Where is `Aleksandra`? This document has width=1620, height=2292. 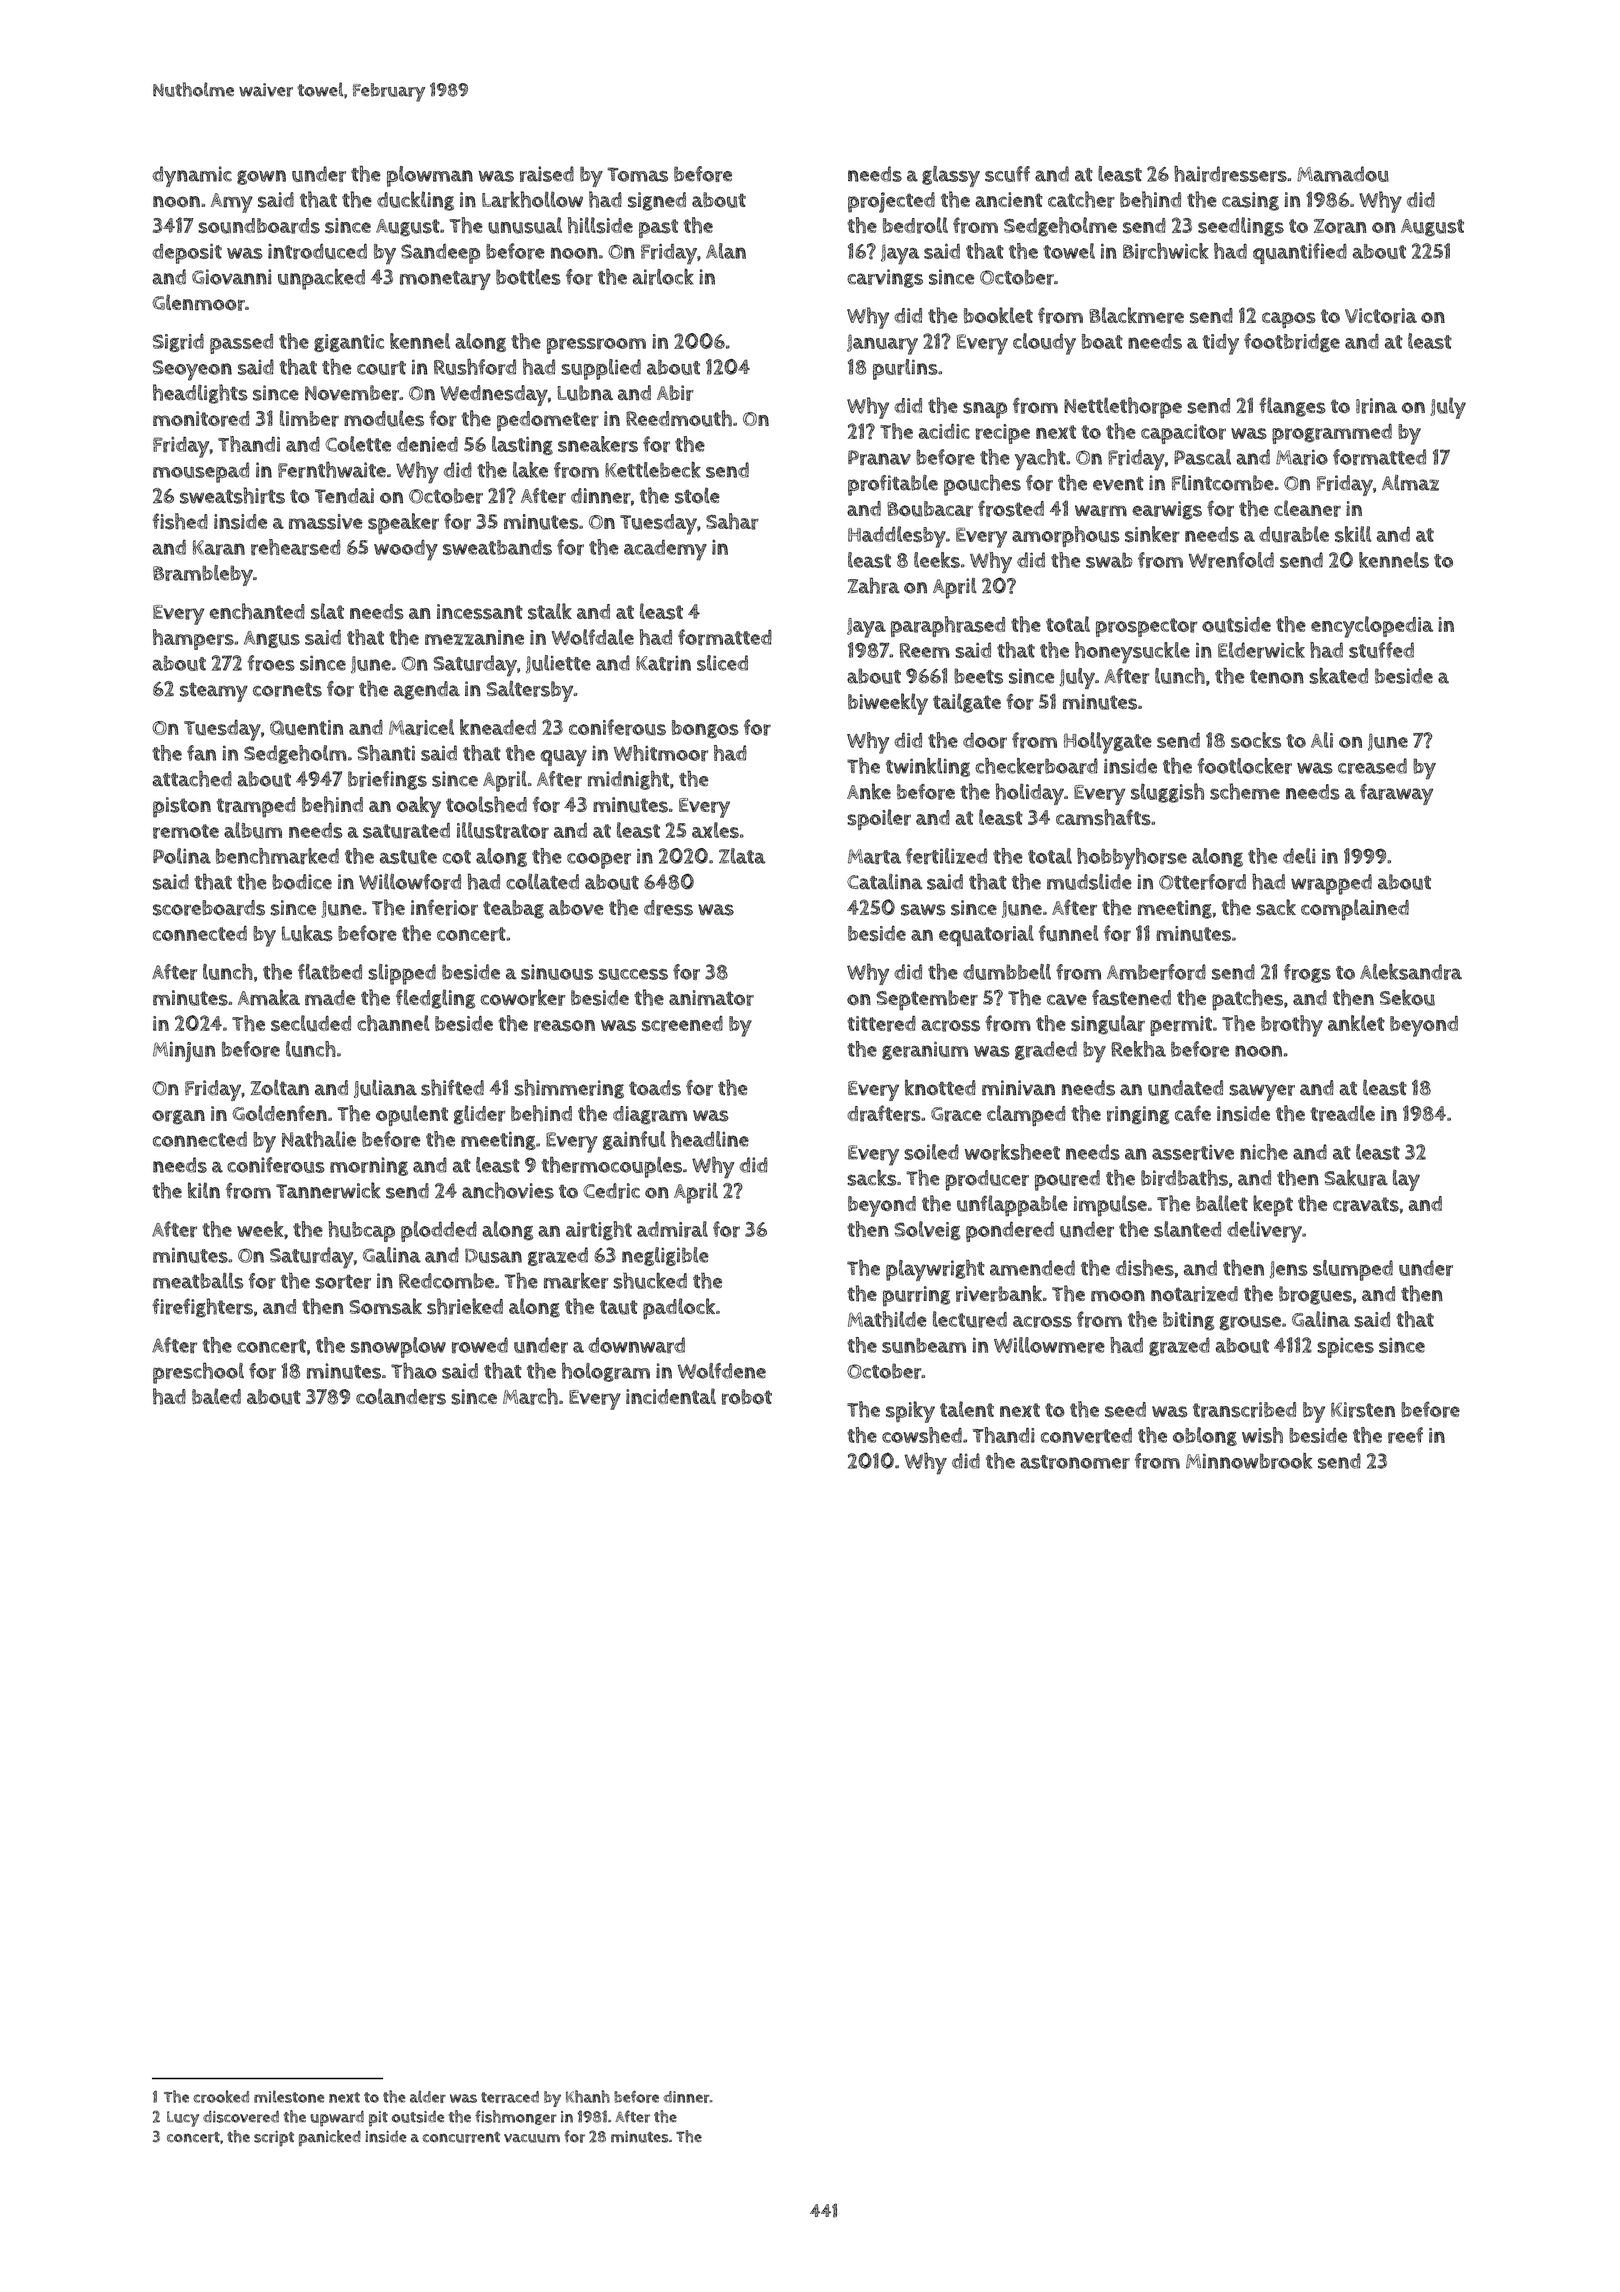 Aleksandra is located at coordinates (1411, 971).
